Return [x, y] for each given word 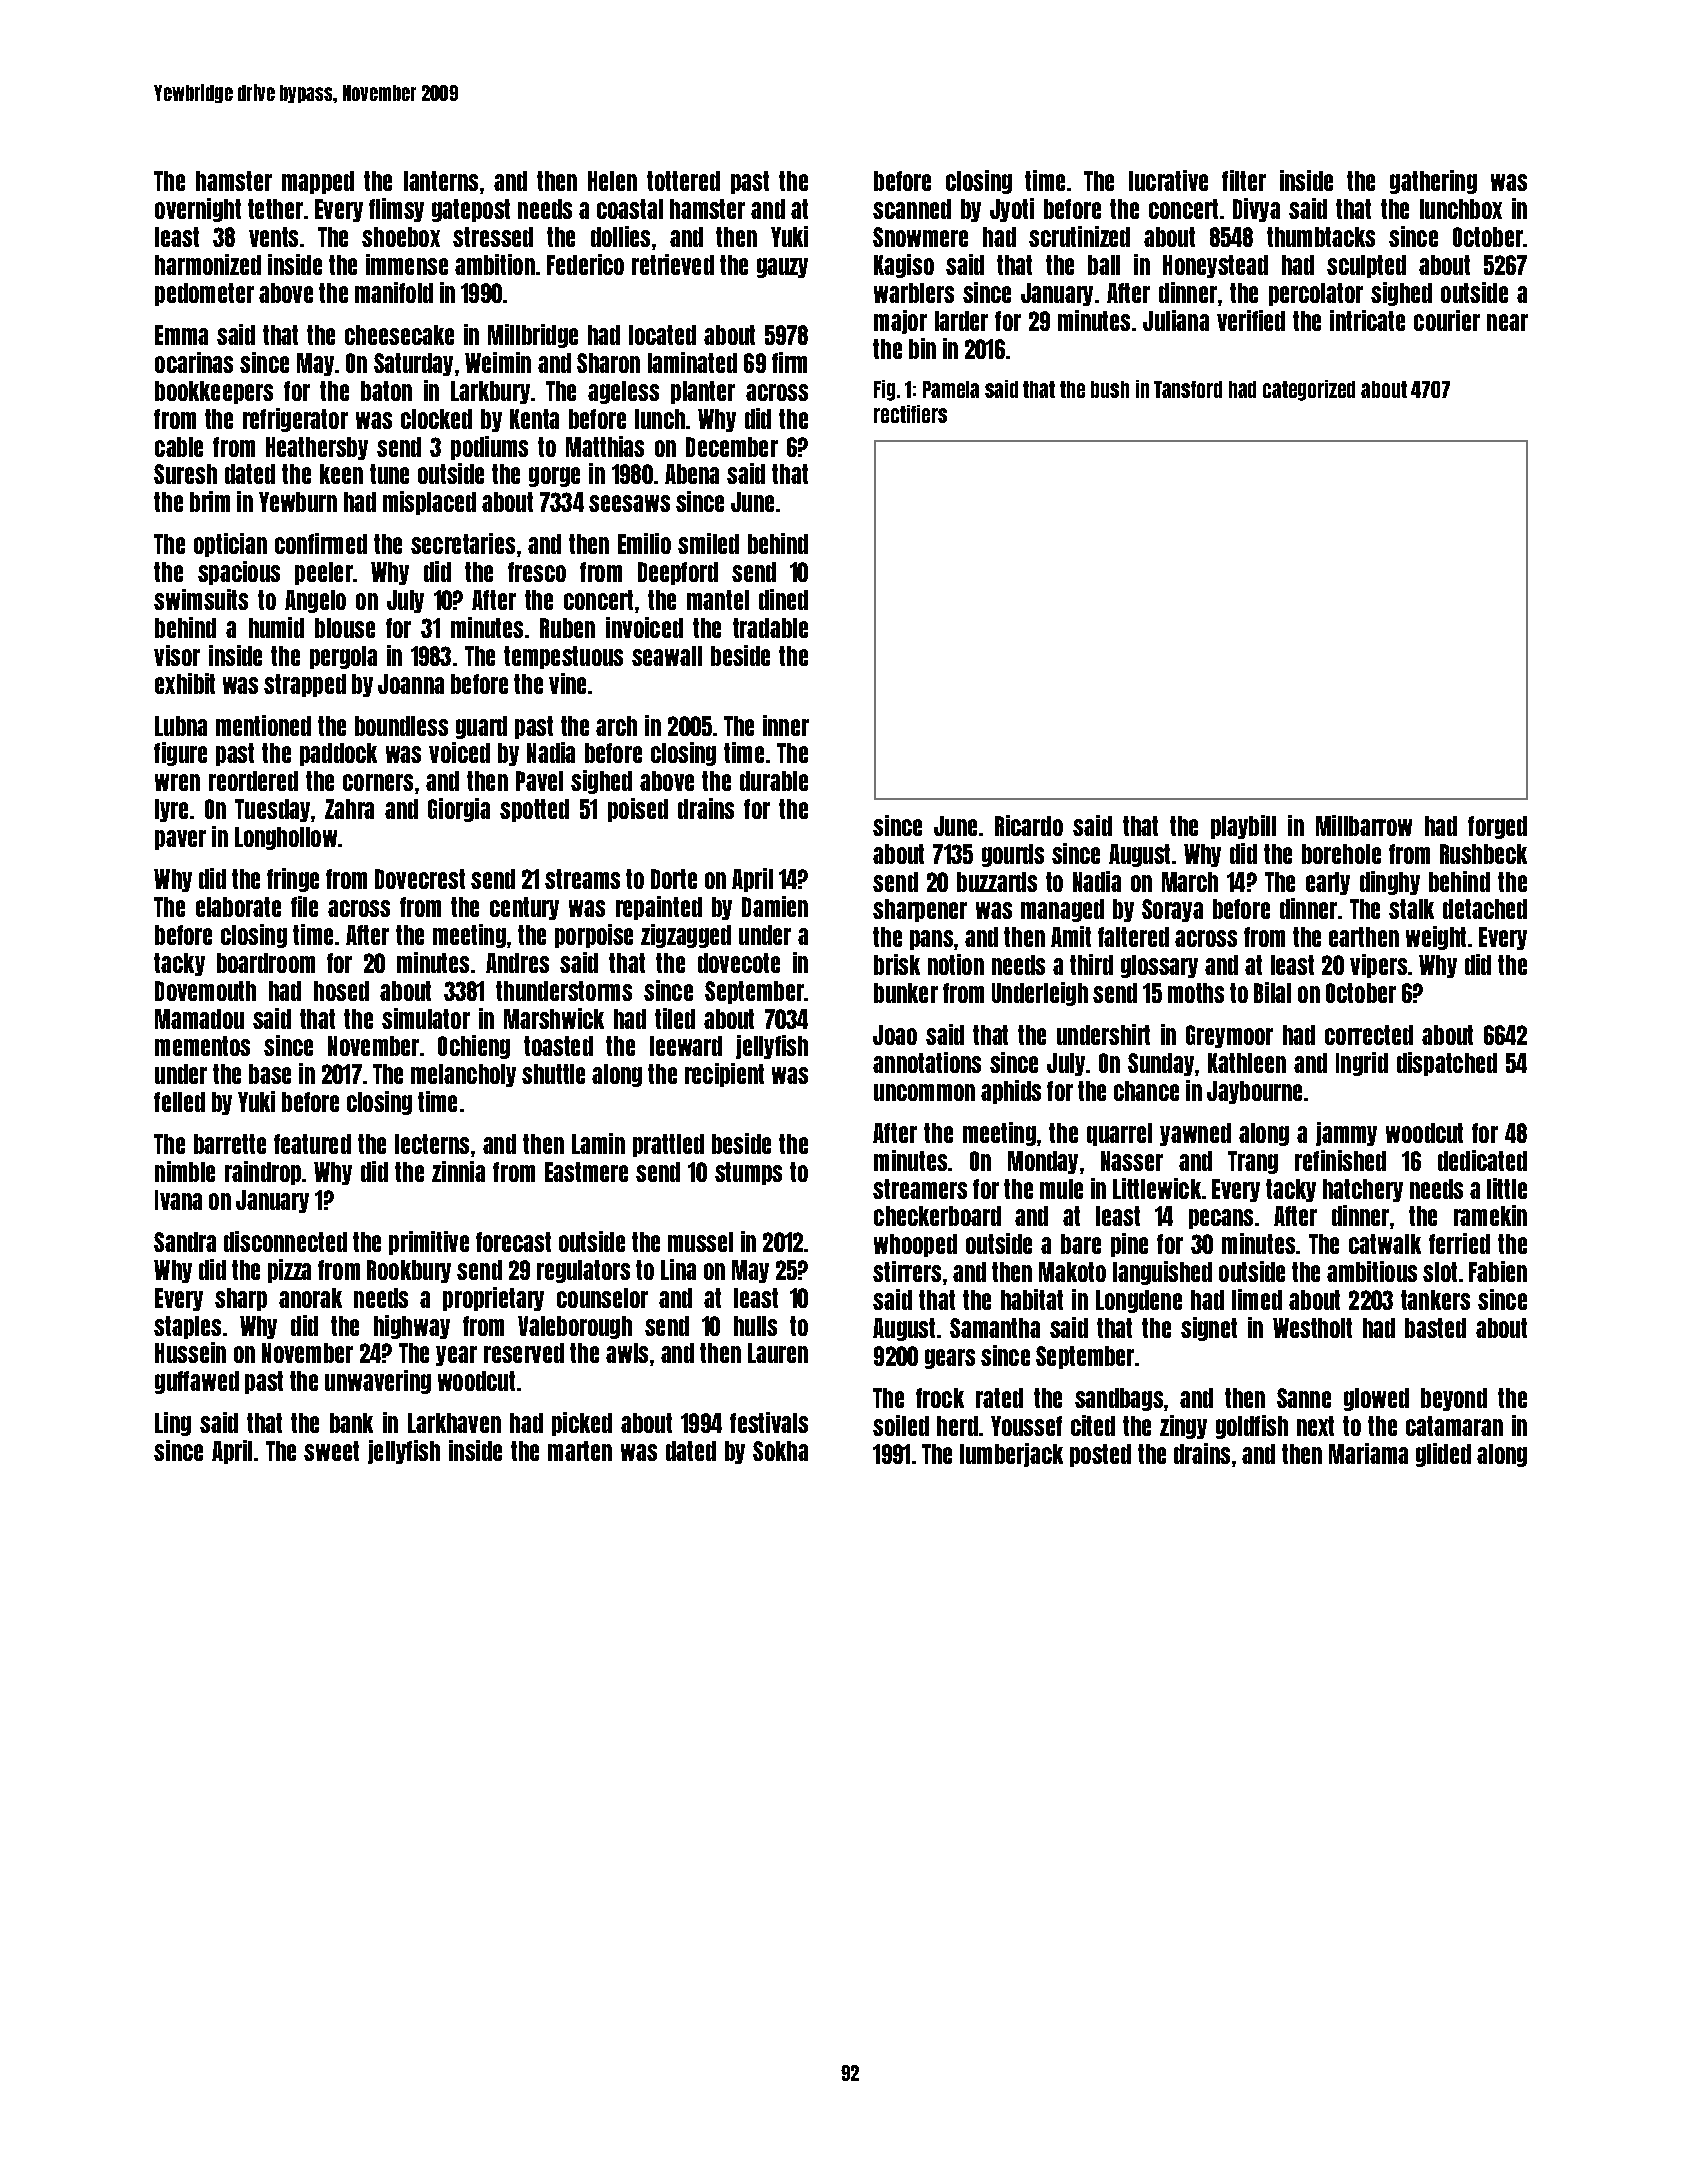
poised [638, 810]
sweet [331, 1451]
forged [1497, 827]
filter [1244, 180]
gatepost [471, 210]
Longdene [1139, 1301]
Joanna [411, 684]
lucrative [1168, 180]
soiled [901, 1425]
